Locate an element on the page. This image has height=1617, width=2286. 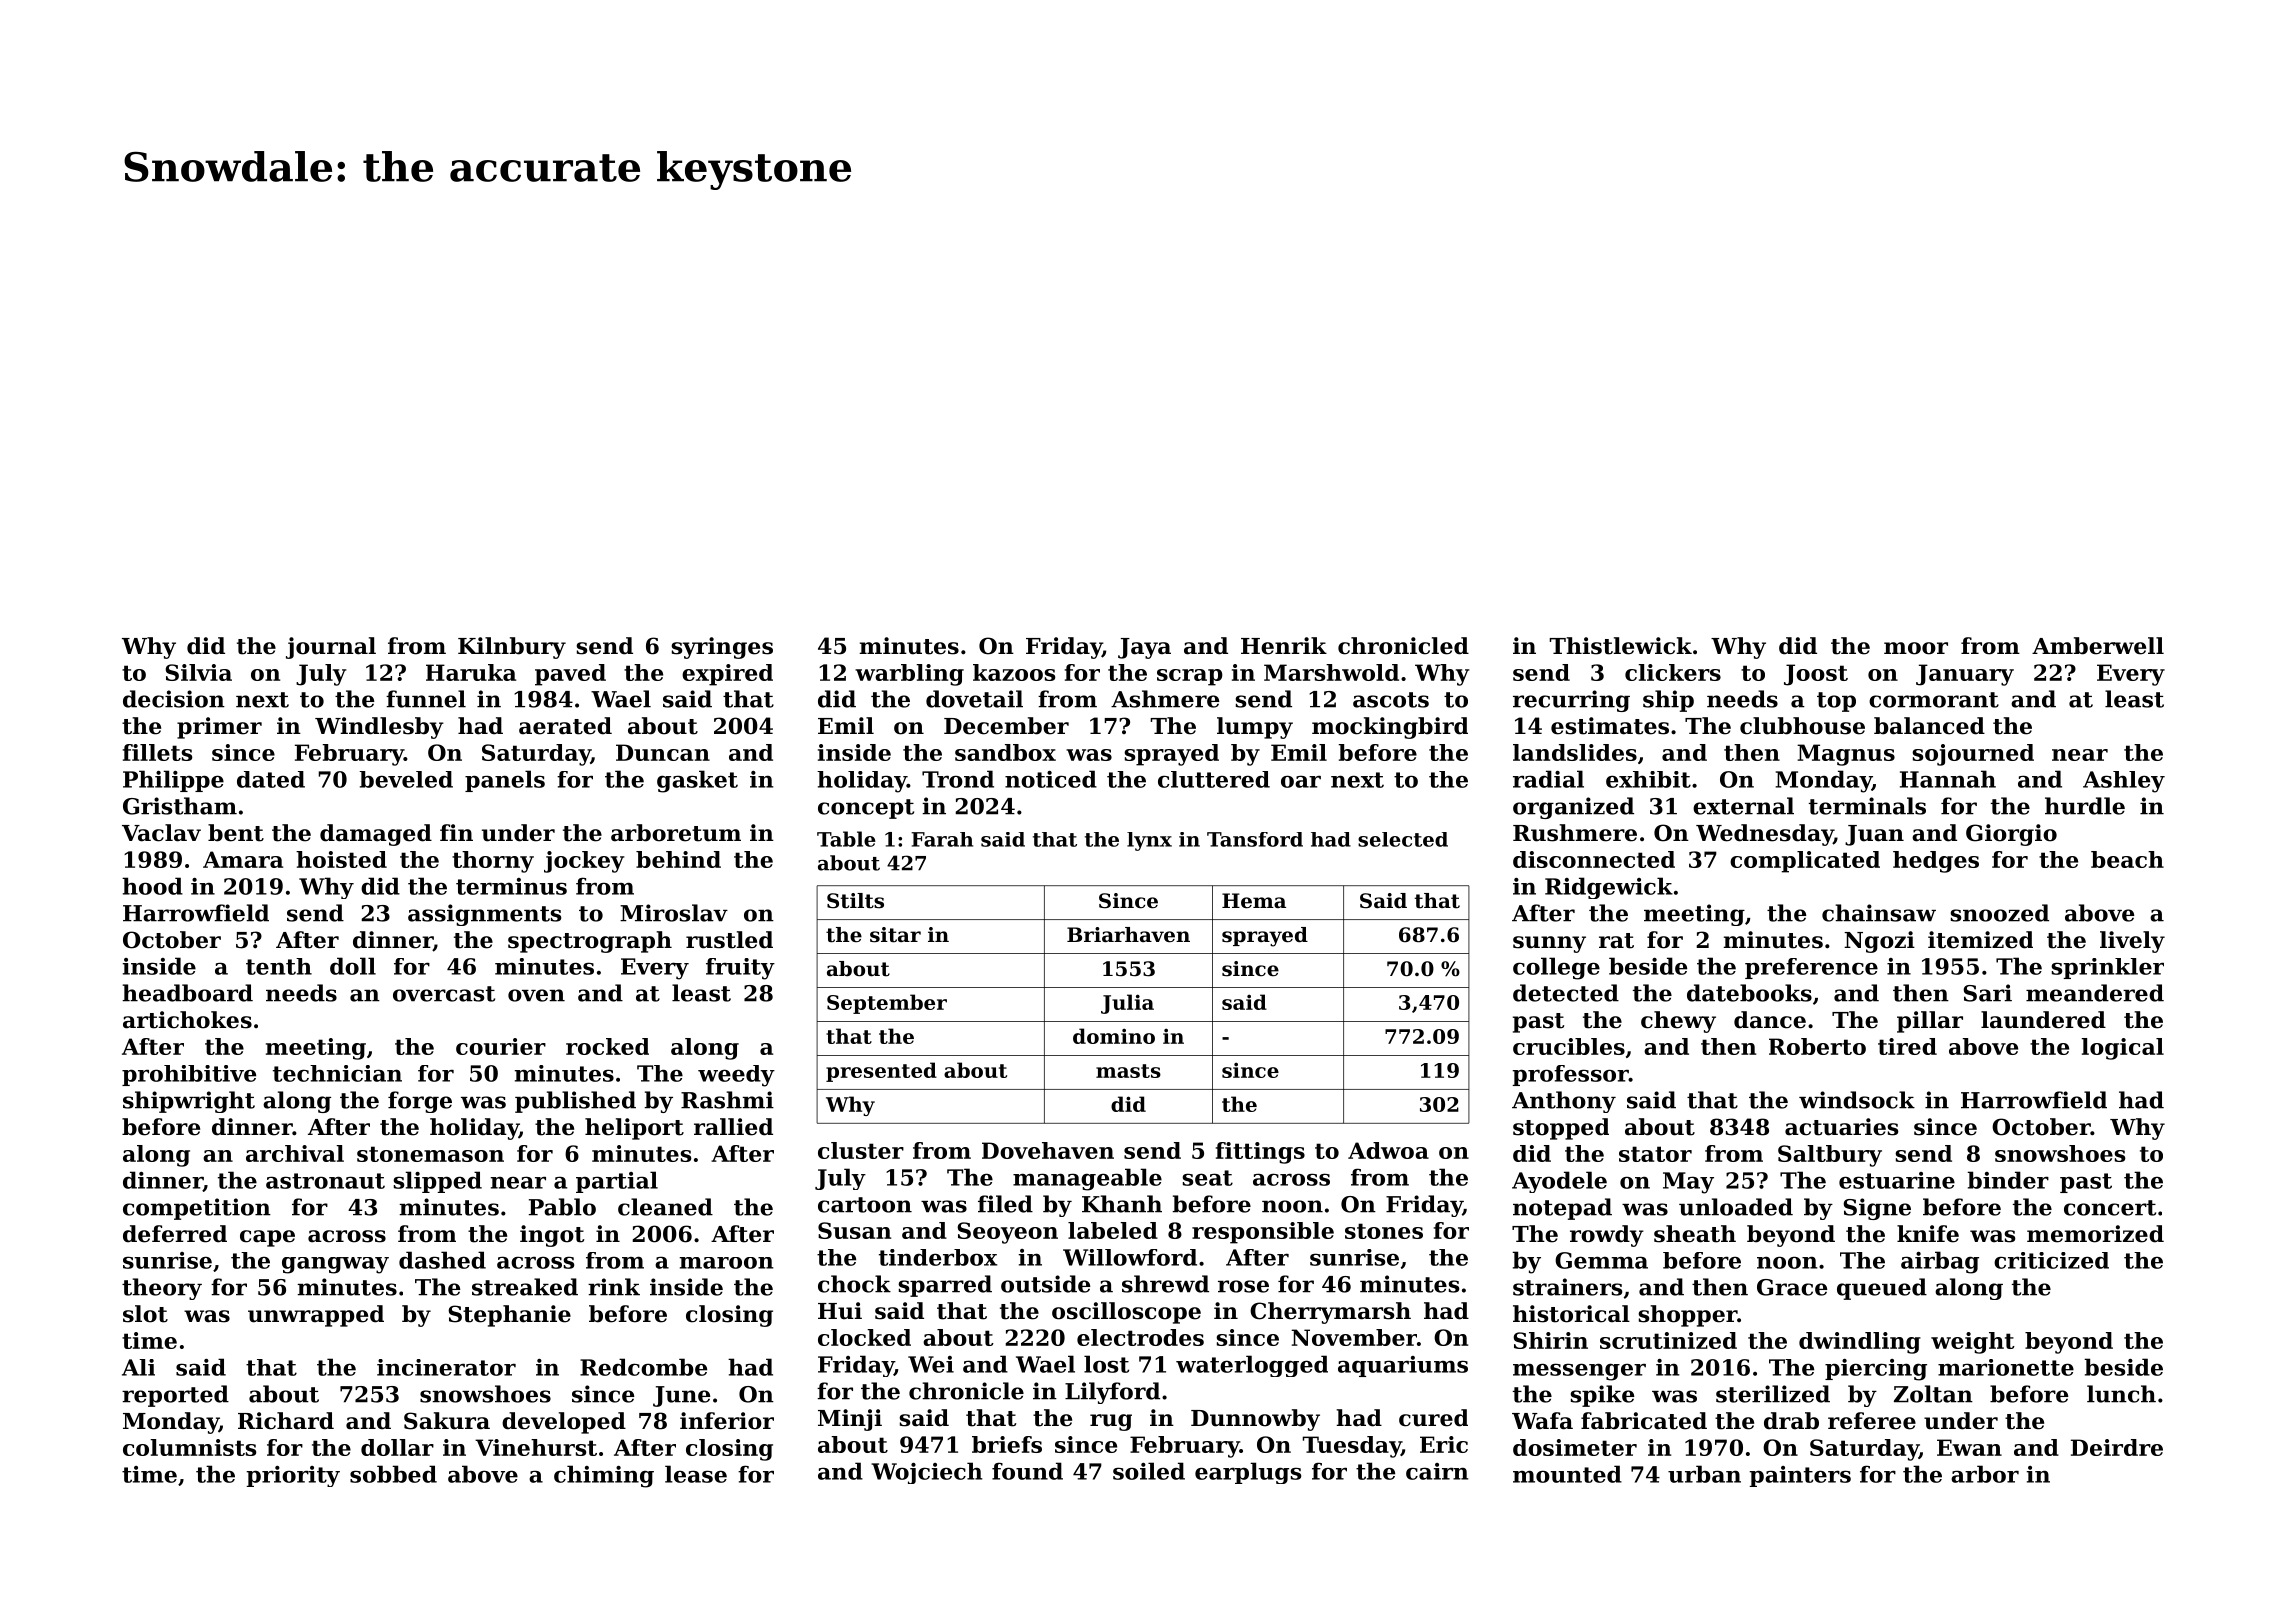
artichokes is located at coordinates (187, 1020).
